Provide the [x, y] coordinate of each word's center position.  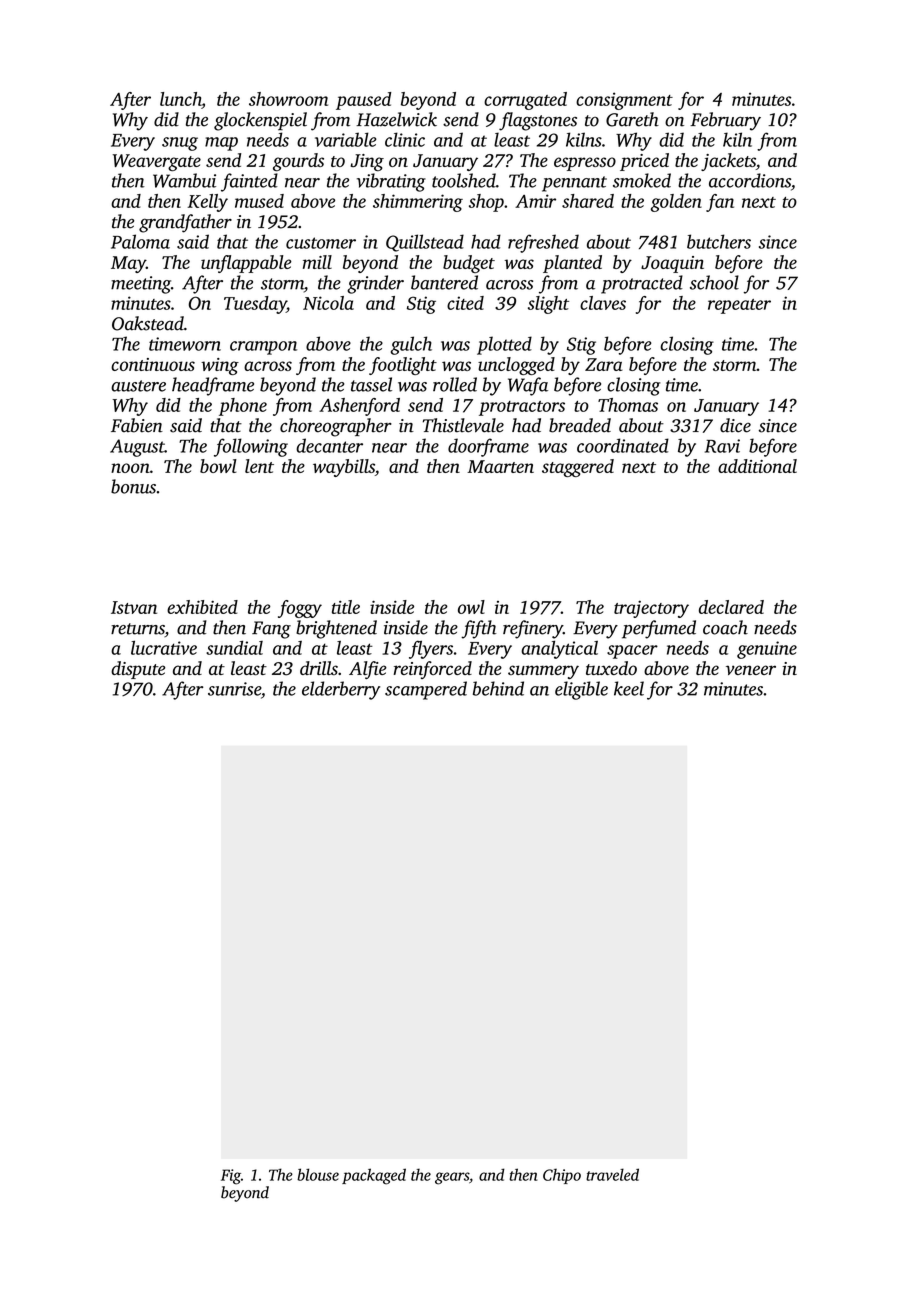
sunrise [234, 689]
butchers [719, 241]
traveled [612, 1174]
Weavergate [157, 162]
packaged [374, 1176]
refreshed [543, 243]
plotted [504, 345]
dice [735, 425]
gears [452, 1178]
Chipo [562, 1176]
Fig [231, 1177]
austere [138, 386]
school [714, 282]
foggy [300, 609]
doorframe [488, 447]
